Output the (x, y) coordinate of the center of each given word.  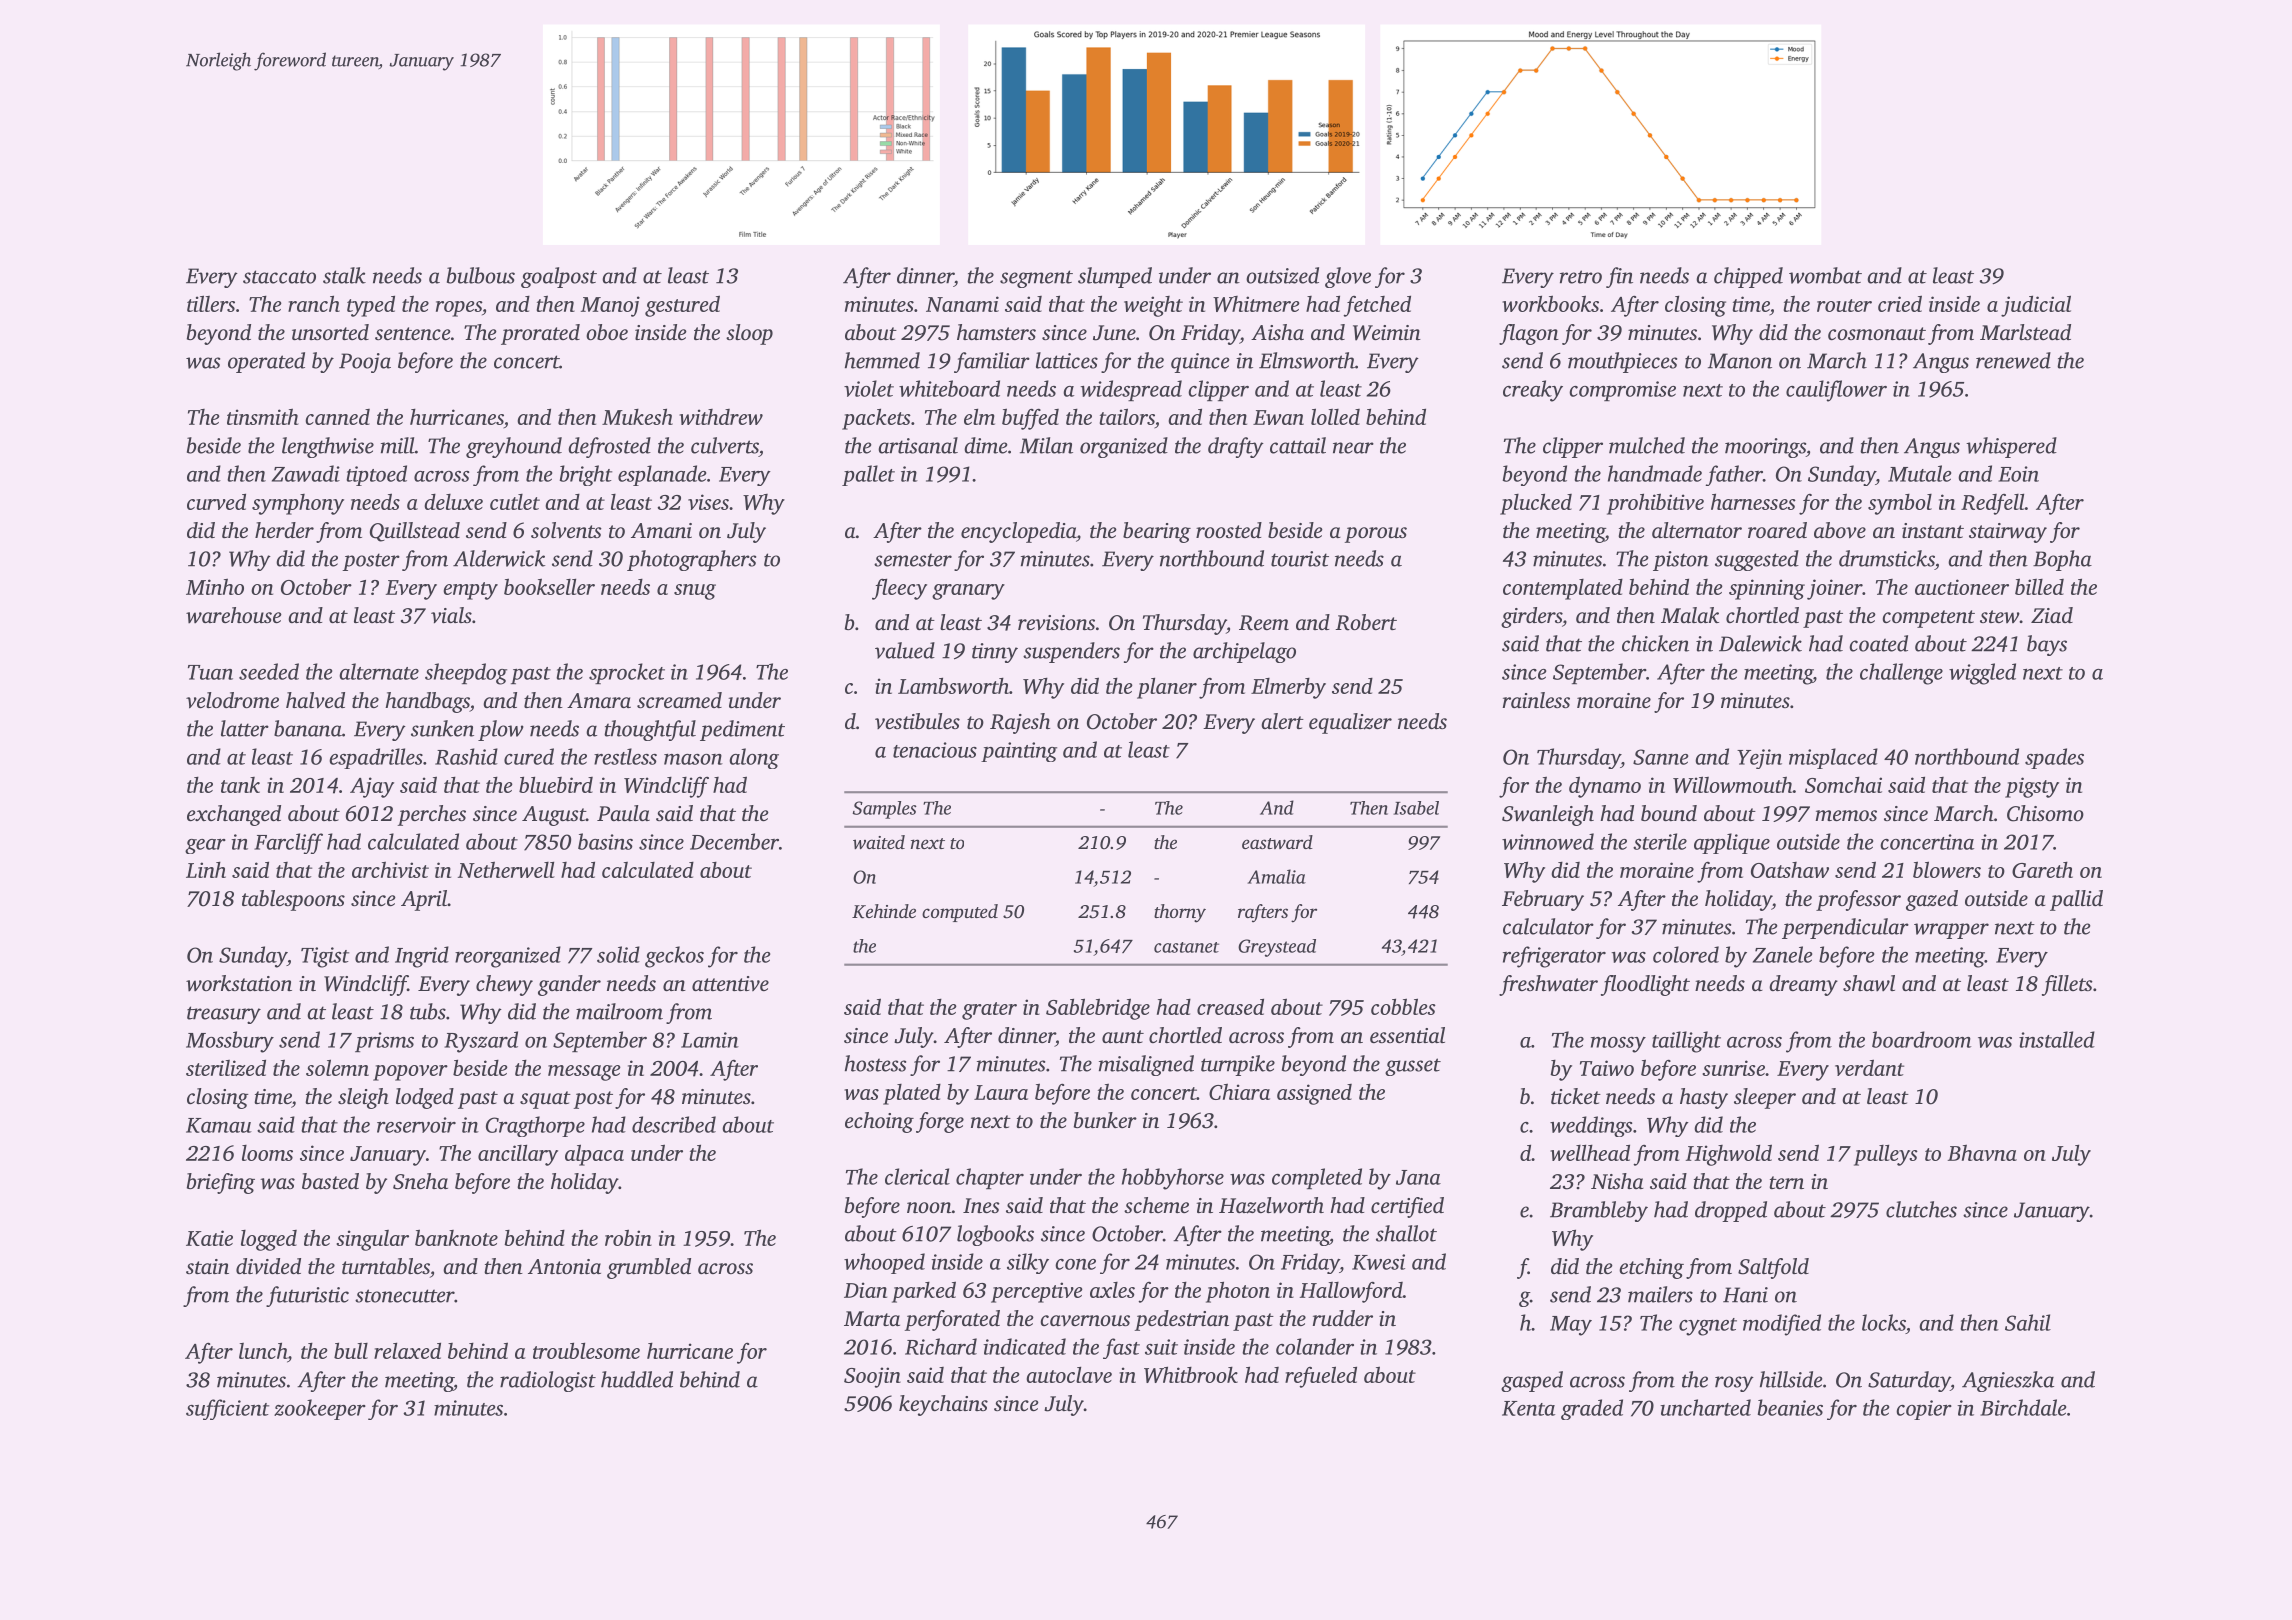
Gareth (2042, 870)
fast (1121, 1348)
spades (2054, 758)
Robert (1366, 622)
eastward (1277, 842)
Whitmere (1256, 304)
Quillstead (415, 532)
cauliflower (1836, 391)
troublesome (586, 1350)
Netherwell (506, 869)
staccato (279, 277)
